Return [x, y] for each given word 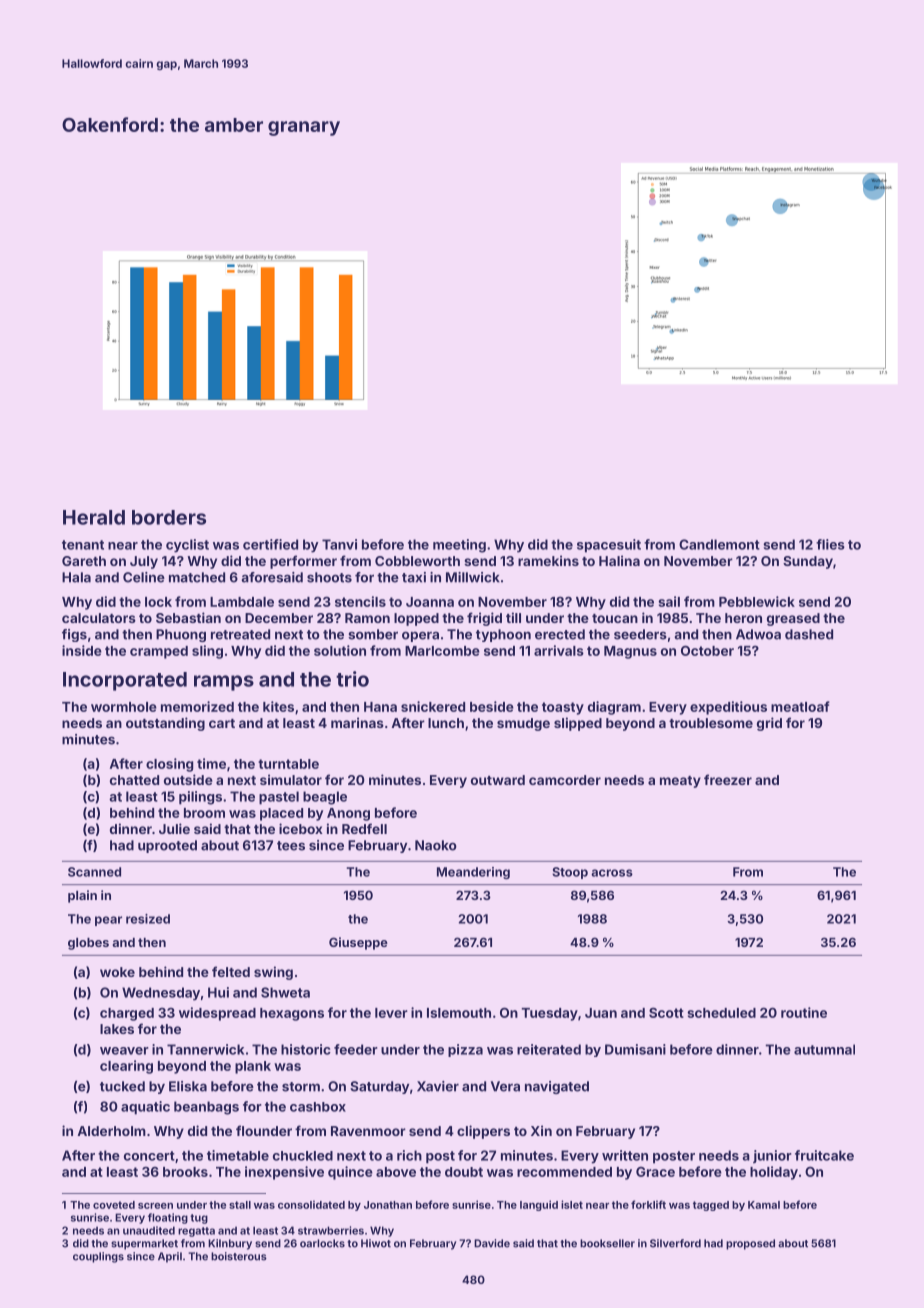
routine [804, 1012]
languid [539, 1205]
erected [560, 634]
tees [291, 846]
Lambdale [242, 602]
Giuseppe [358, 943]
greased [793, 619]
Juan [601, 1013]
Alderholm [111, 1131]
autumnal [824, 1049]
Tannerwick [205, 1049]
